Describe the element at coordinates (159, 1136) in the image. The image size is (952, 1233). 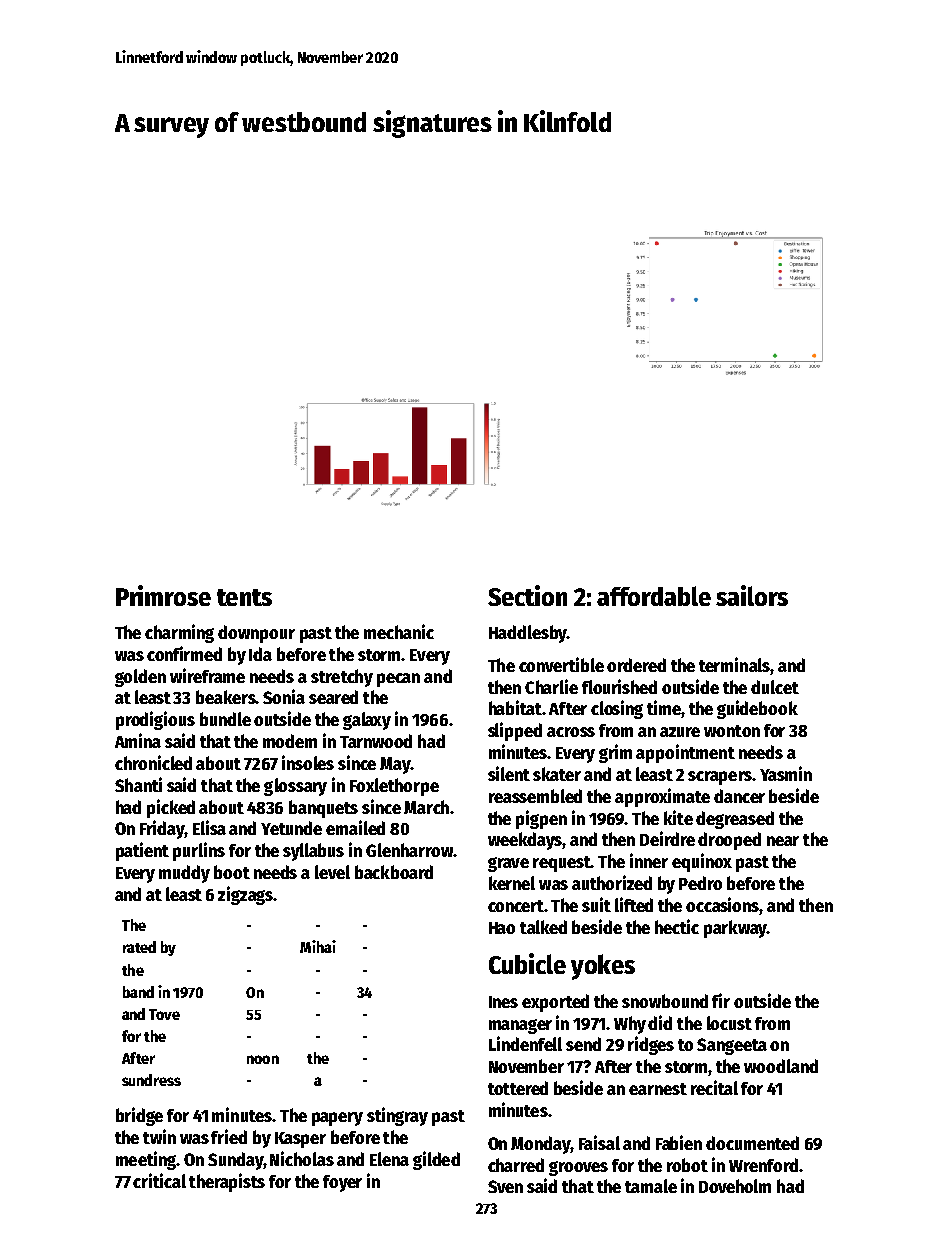
I see `twin` at that location.
